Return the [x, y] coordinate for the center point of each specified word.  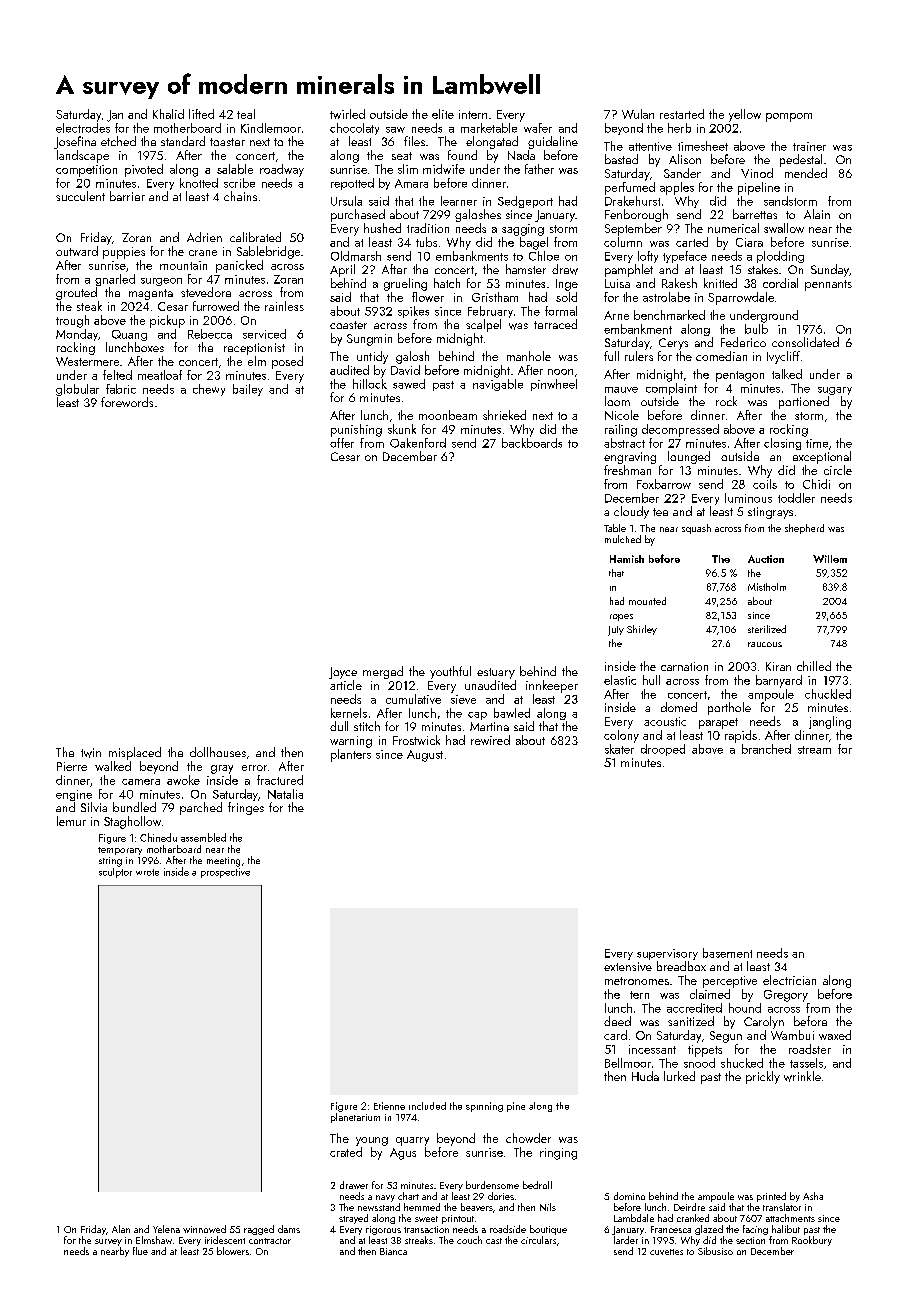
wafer [538, 128]
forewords [127, 402]
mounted [647, 601]
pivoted [144, 170]
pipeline [759, 188]
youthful [450, 672]
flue [140, 1251]
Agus [403, 1154]
